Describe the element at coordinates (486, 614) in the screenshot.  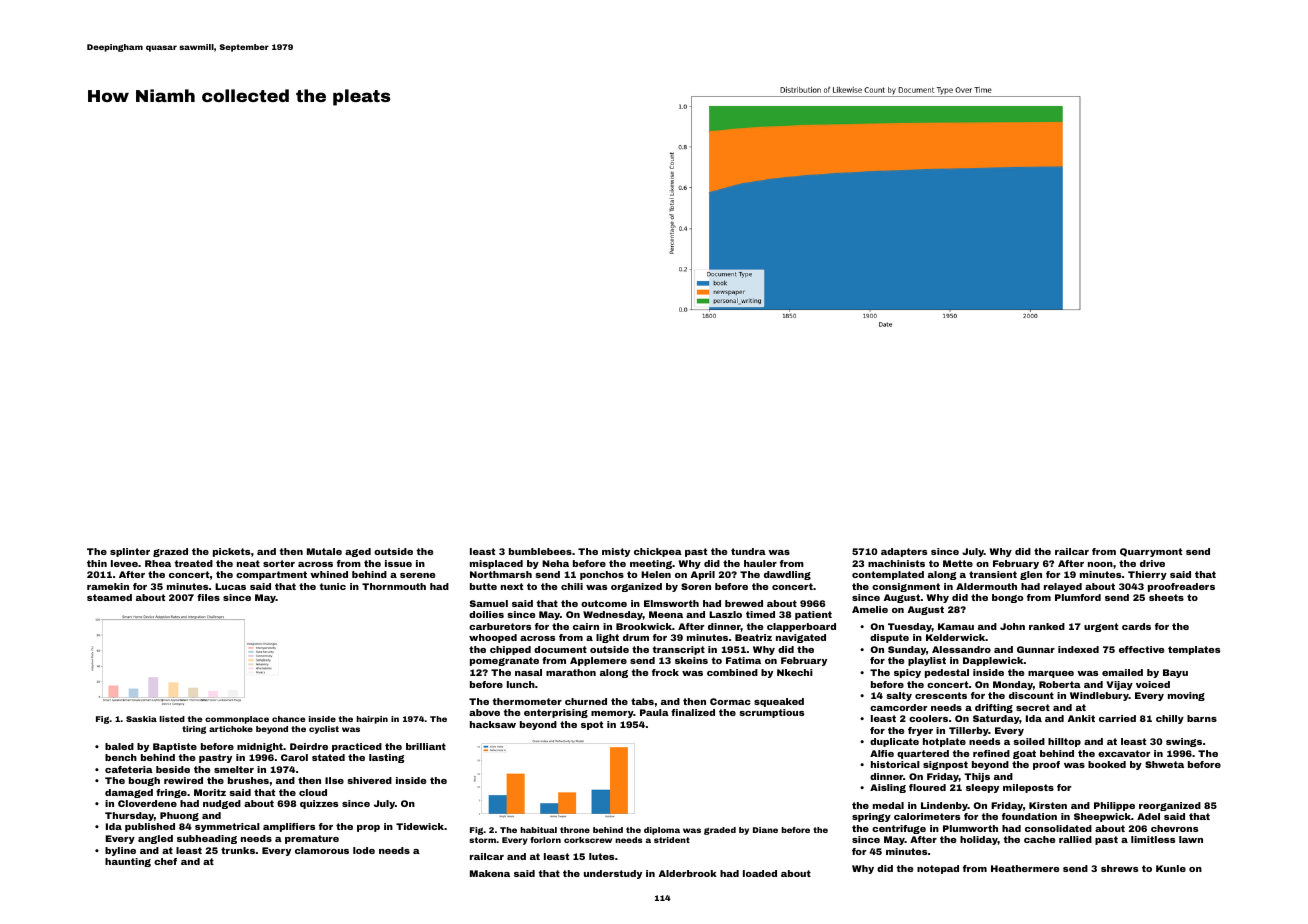
I see `doilies` at that location.
